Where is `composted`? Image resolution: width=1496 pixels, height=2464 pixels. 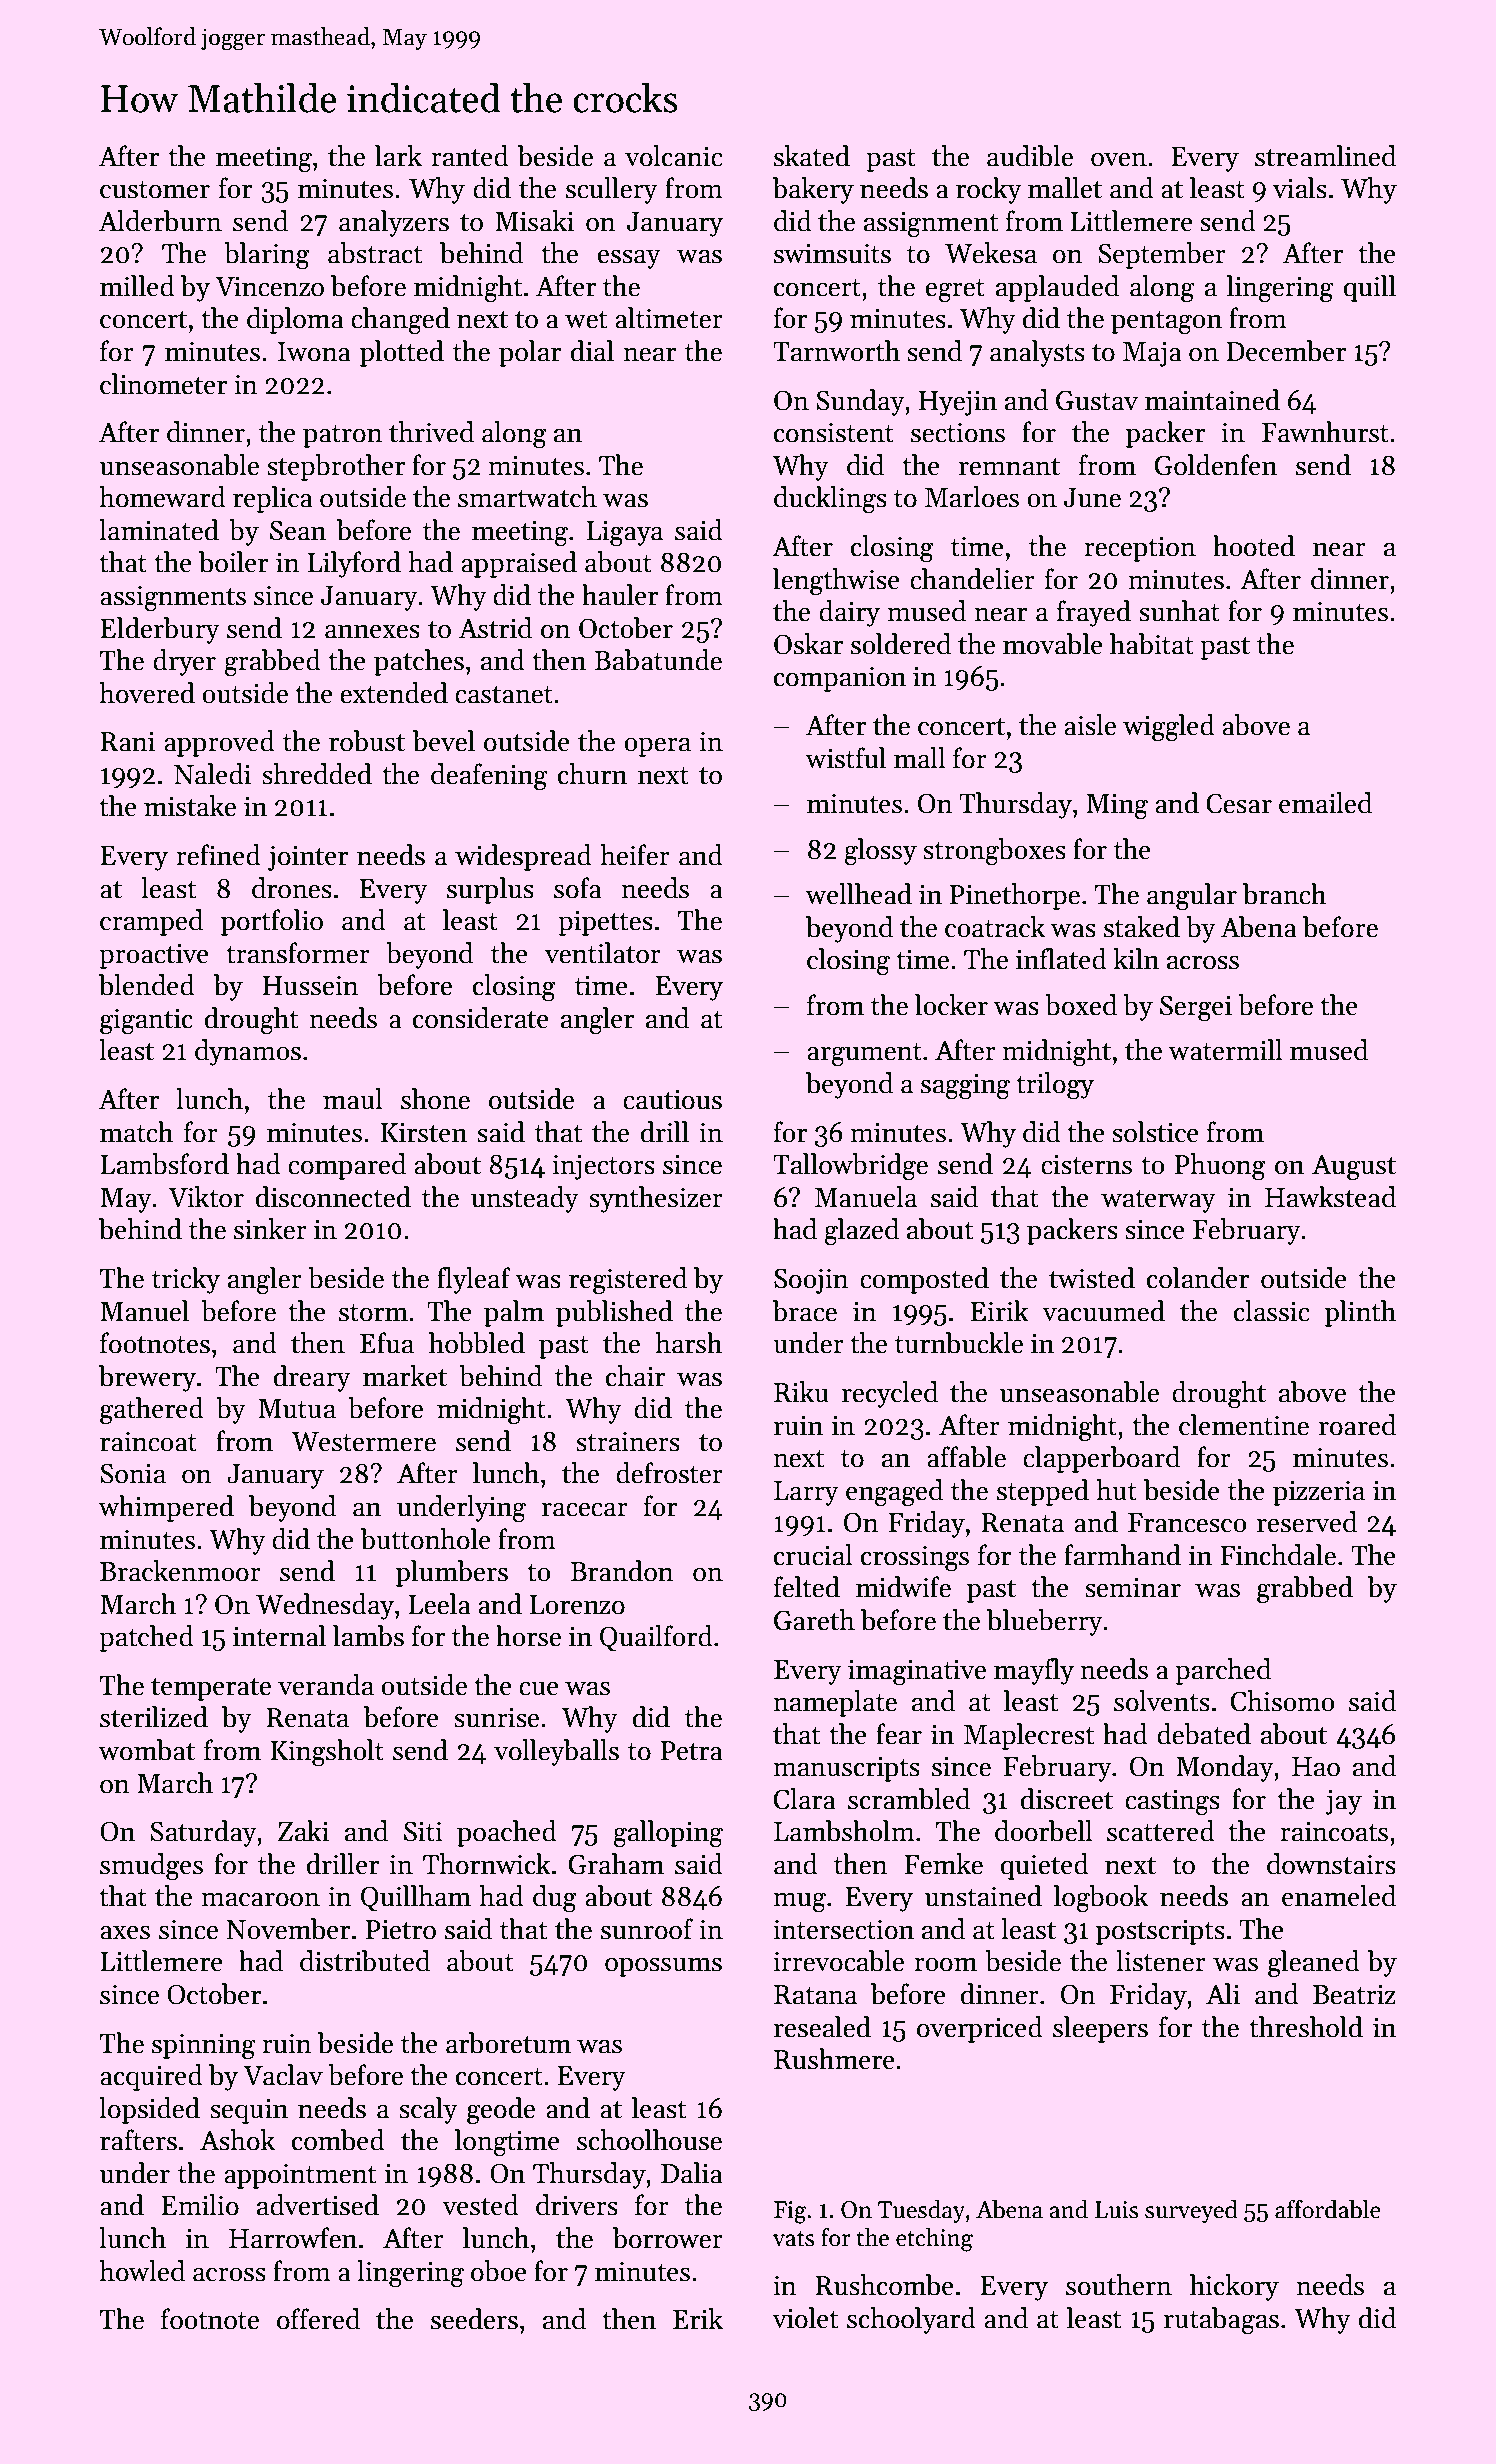
composted is located at coordinates (924, 1280).
